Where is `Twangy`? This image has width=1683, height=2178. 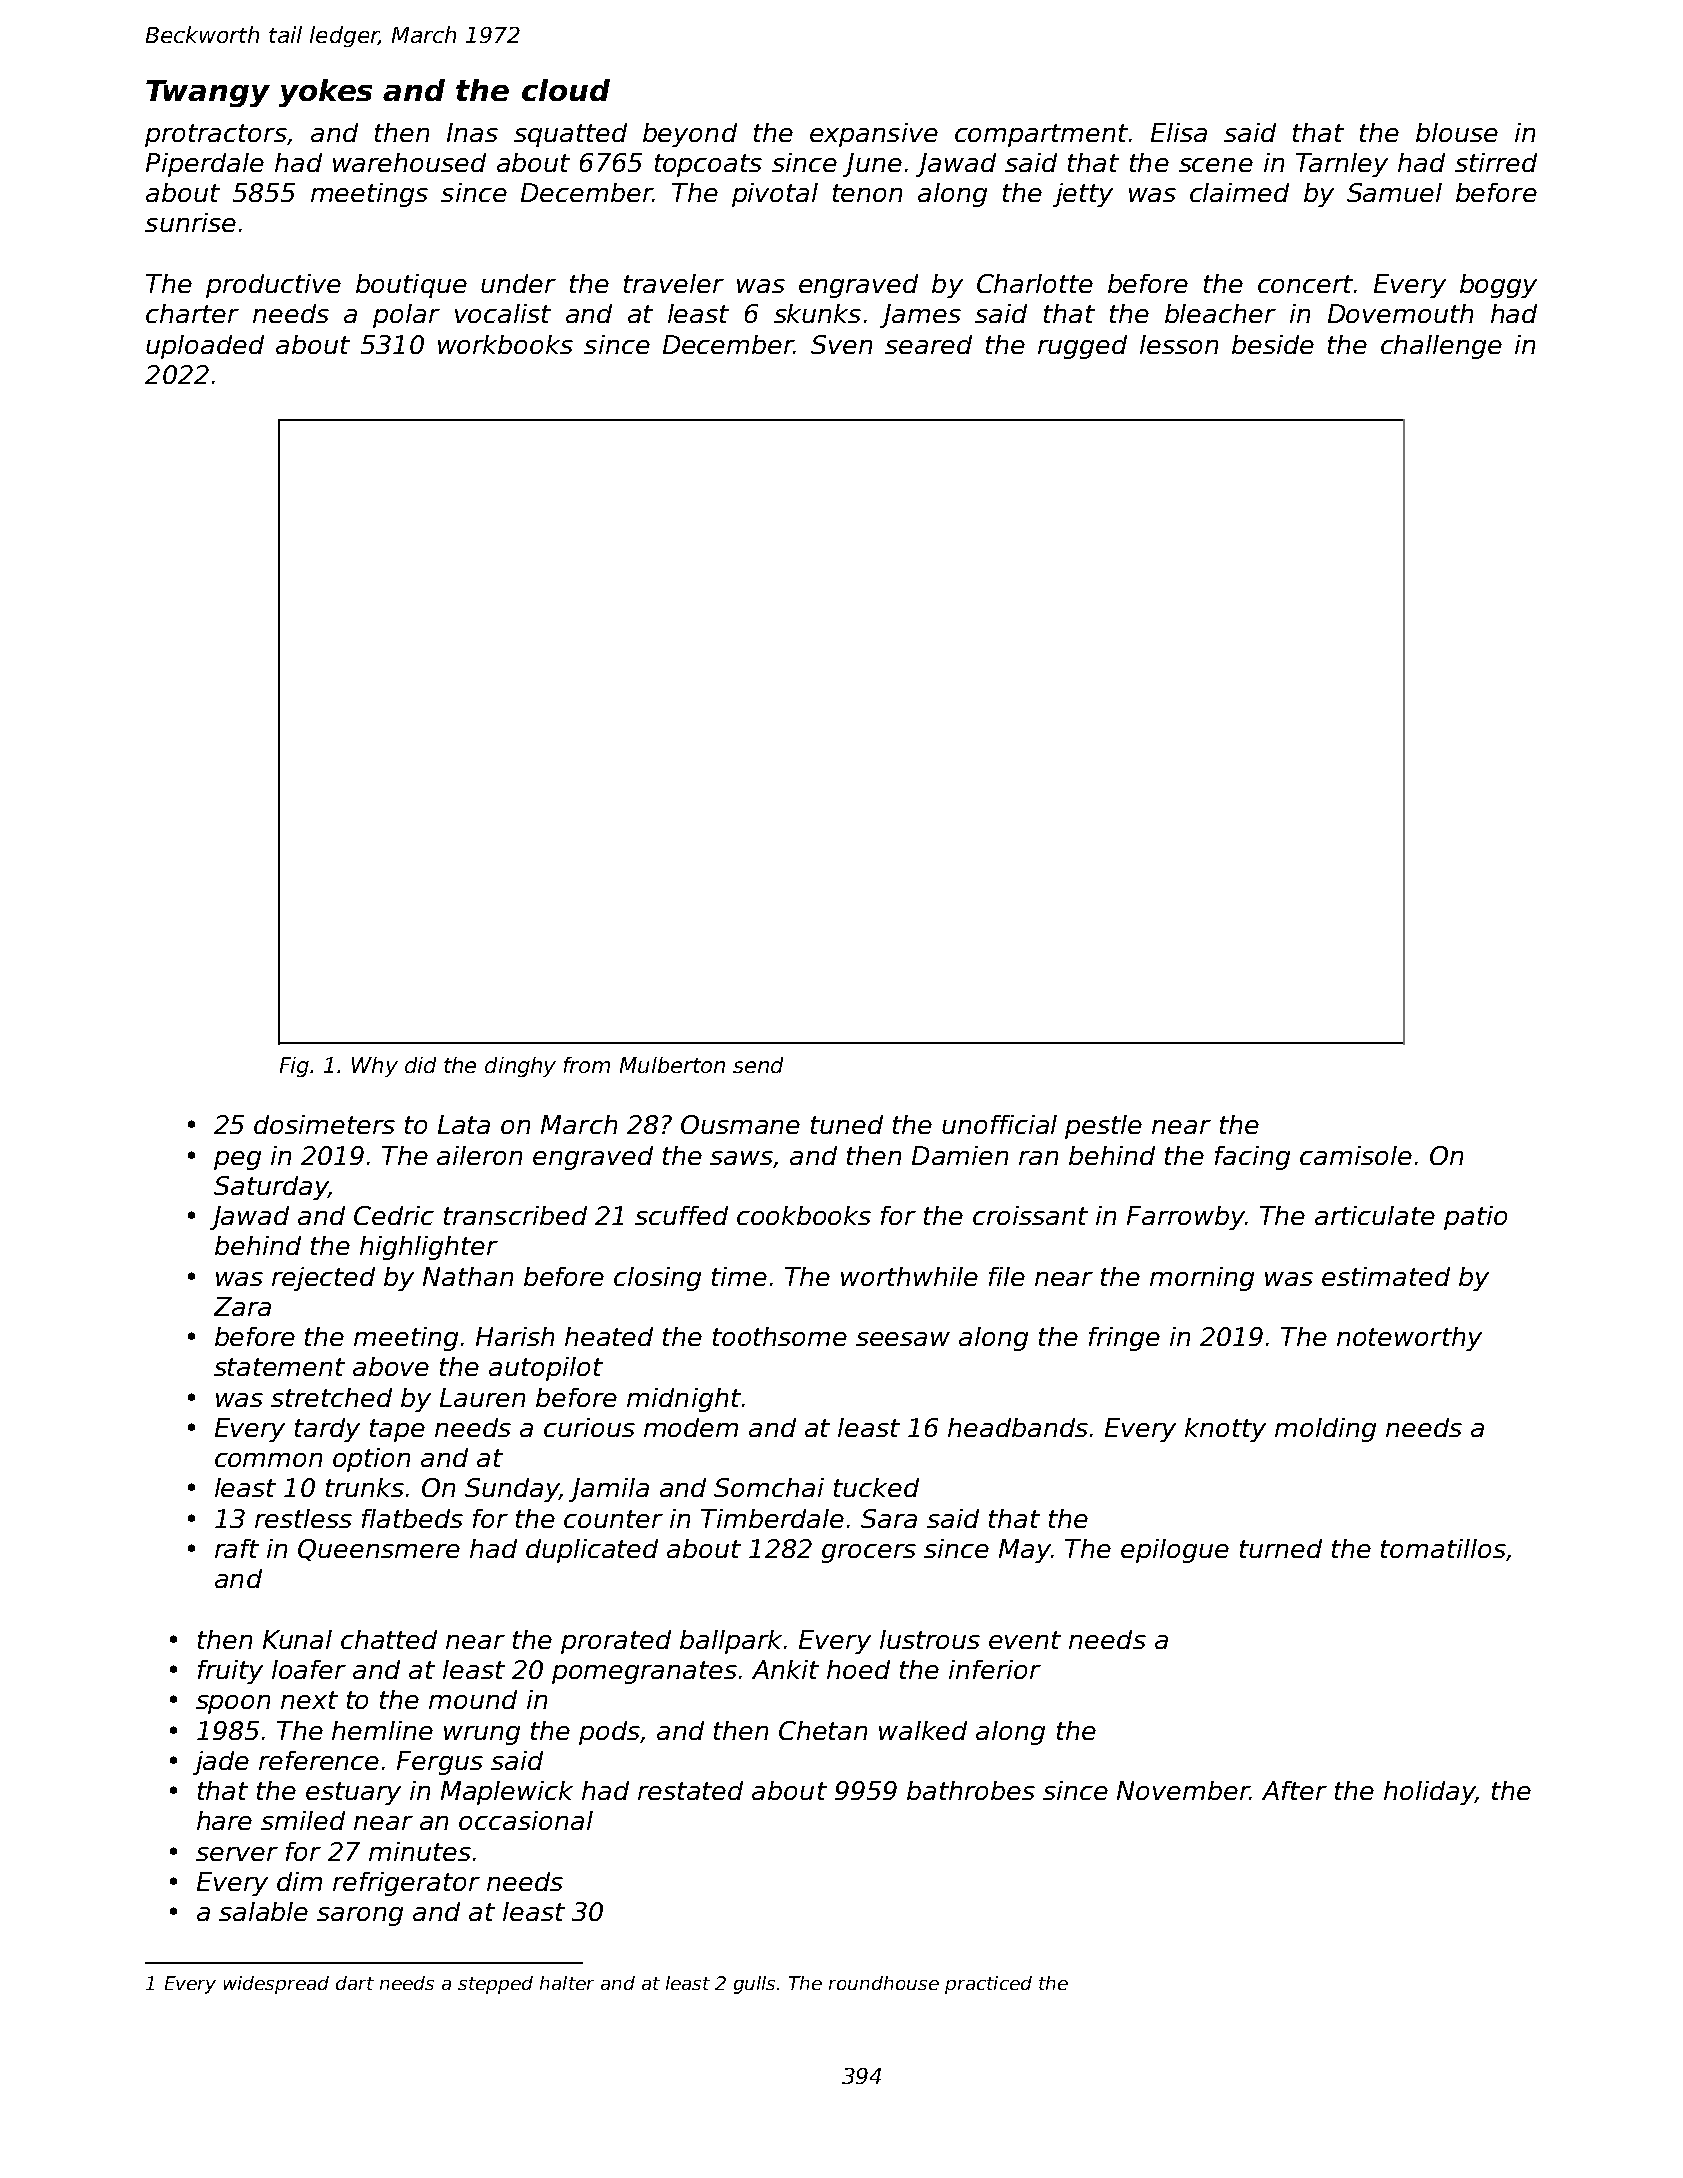 Twangy is located at coordinates (208, 93).
